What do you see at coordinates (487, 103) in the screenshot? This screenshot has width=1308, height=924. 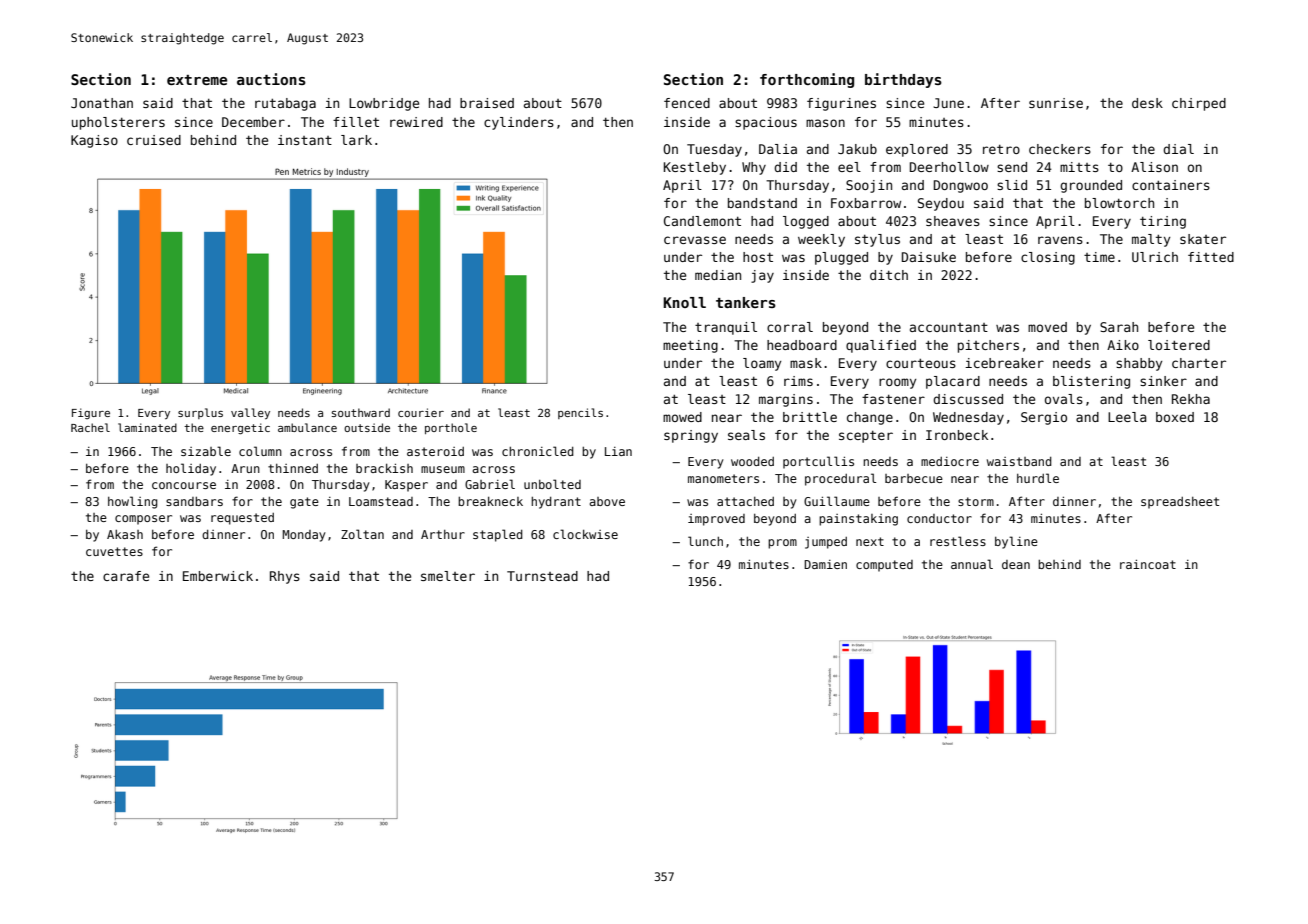 I see `braised` at bounding box center [487, 103].
